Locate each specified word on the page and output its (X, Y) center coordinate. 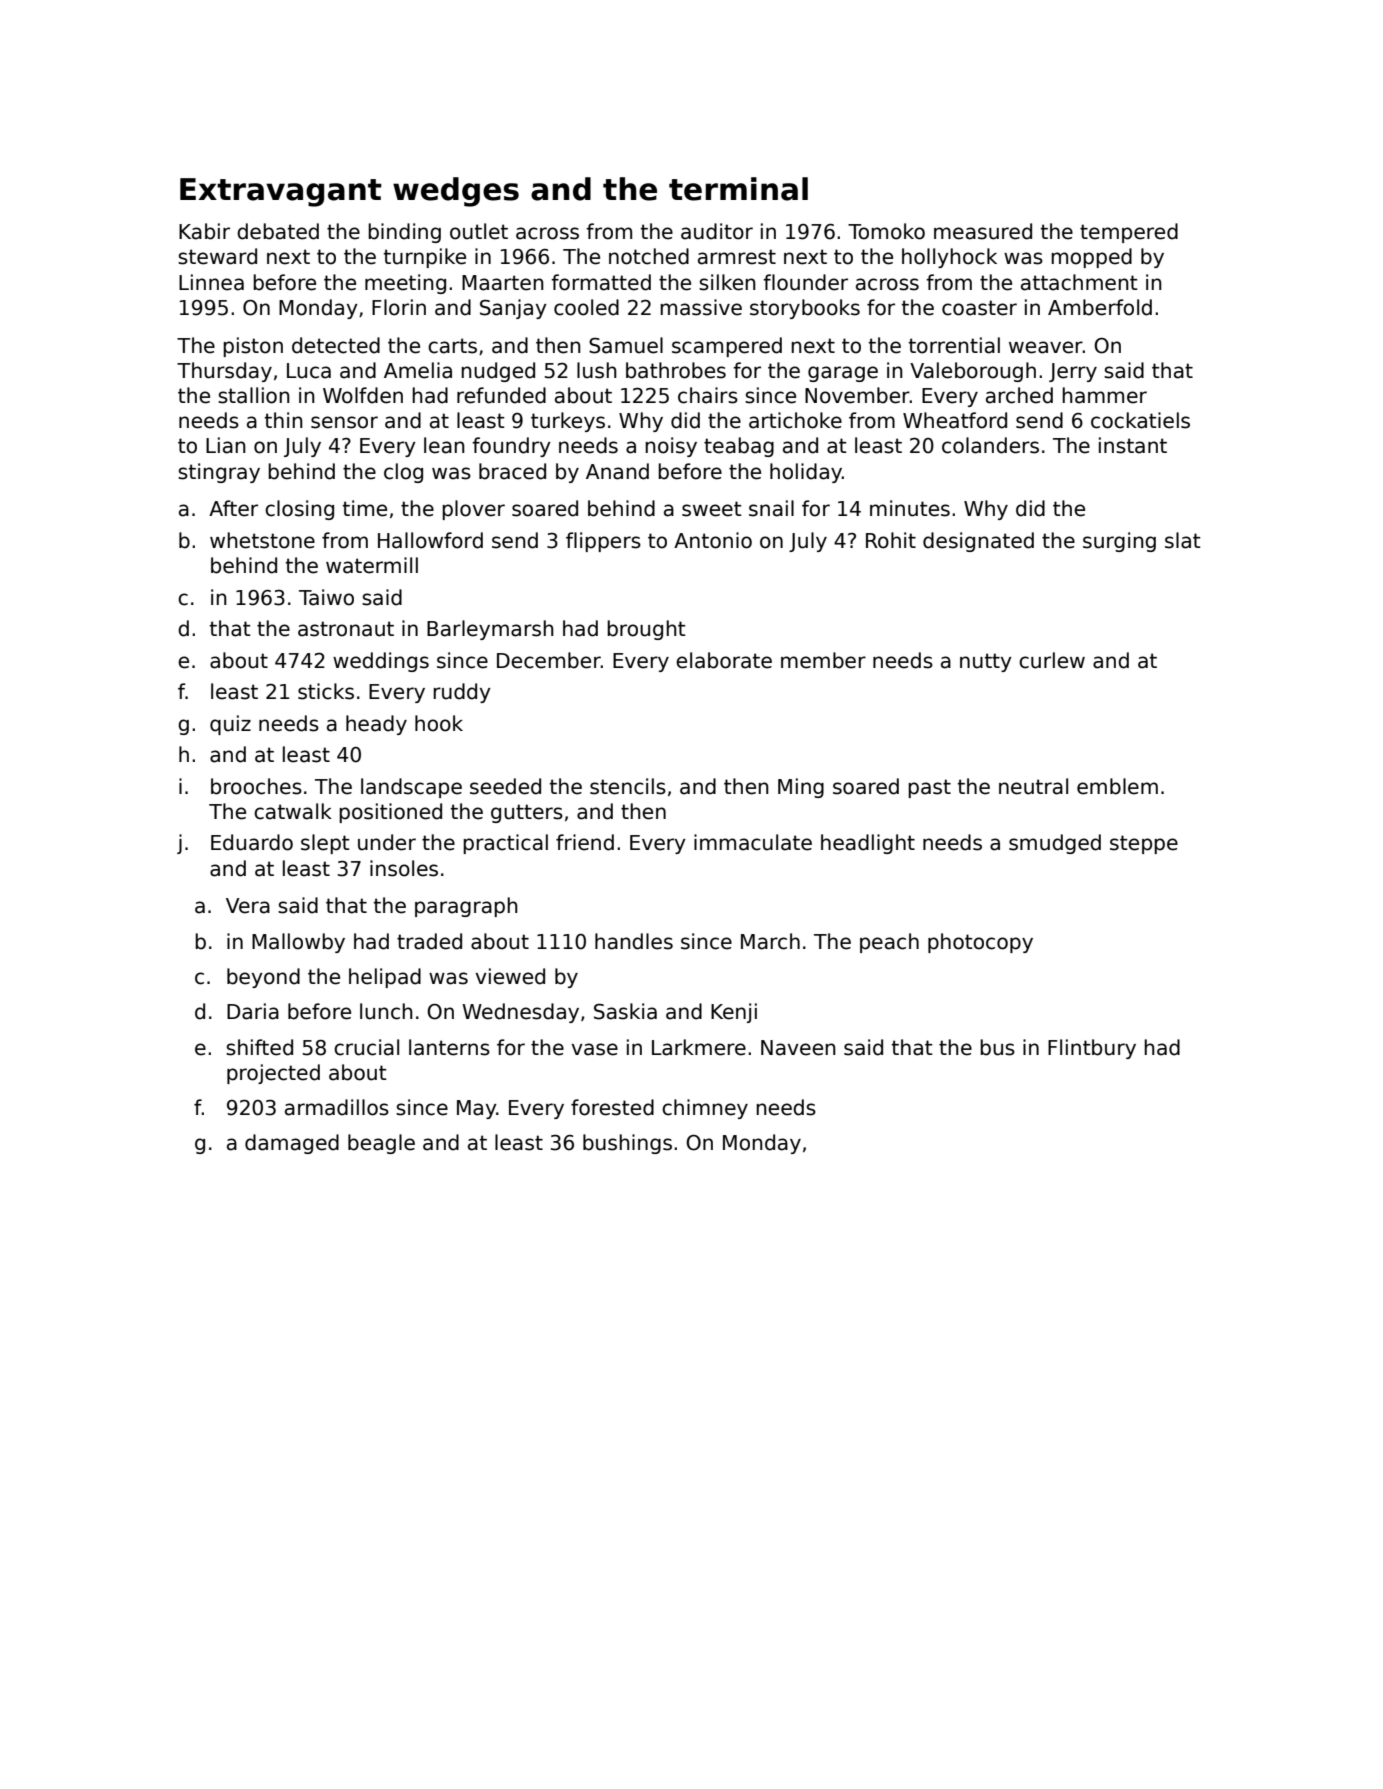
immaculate (753, 842)
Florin (399, 307)
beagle (381, 1144)
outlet (479, 231)
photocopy (980, 943)
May (476, 1109)
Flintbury (1092, 1049)
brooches (256, 786)
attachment (1079, 282)
